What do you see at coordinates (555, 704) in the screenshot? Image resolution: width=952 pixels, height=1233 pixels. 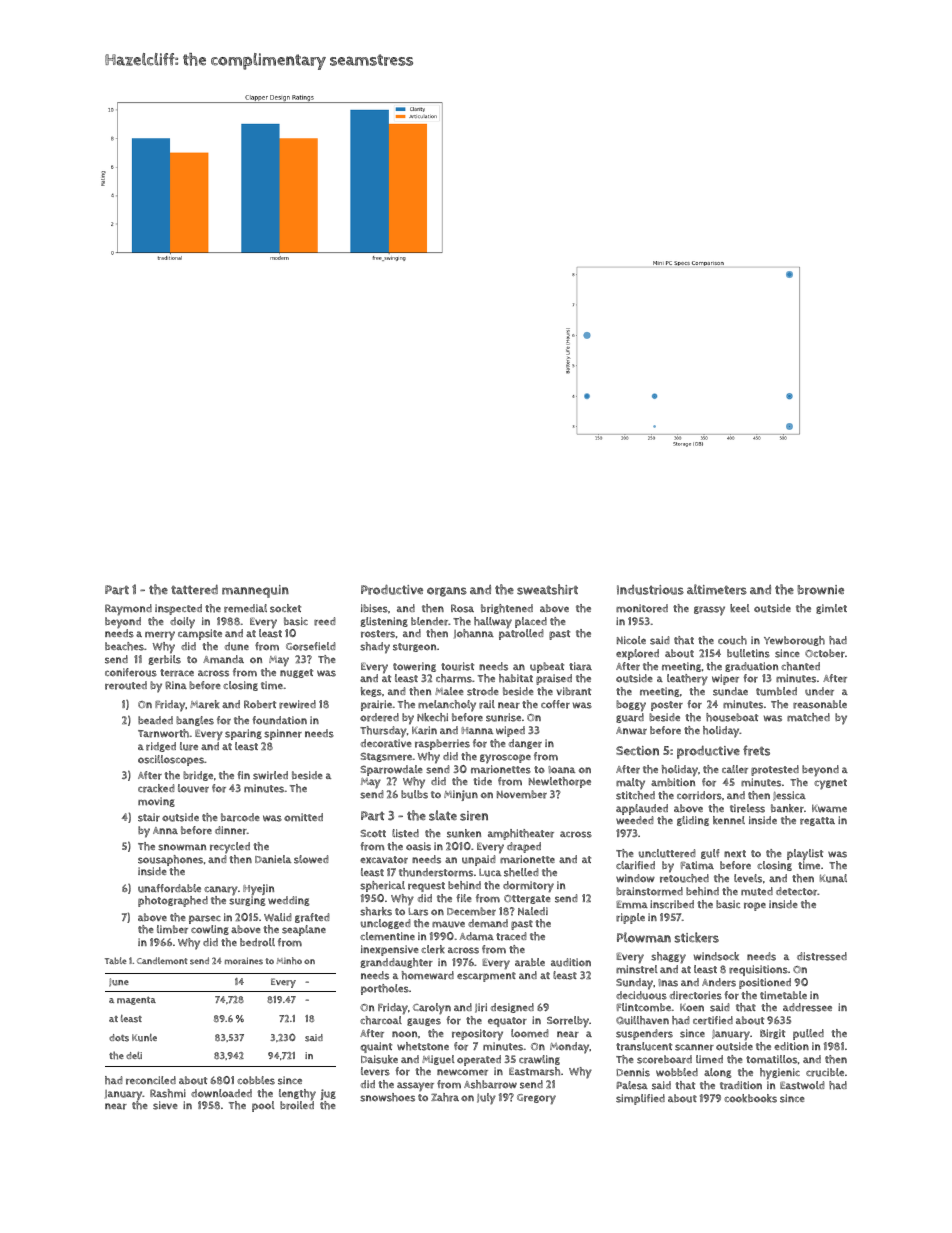 I see `coffer` at bounding box center [555, 704].
